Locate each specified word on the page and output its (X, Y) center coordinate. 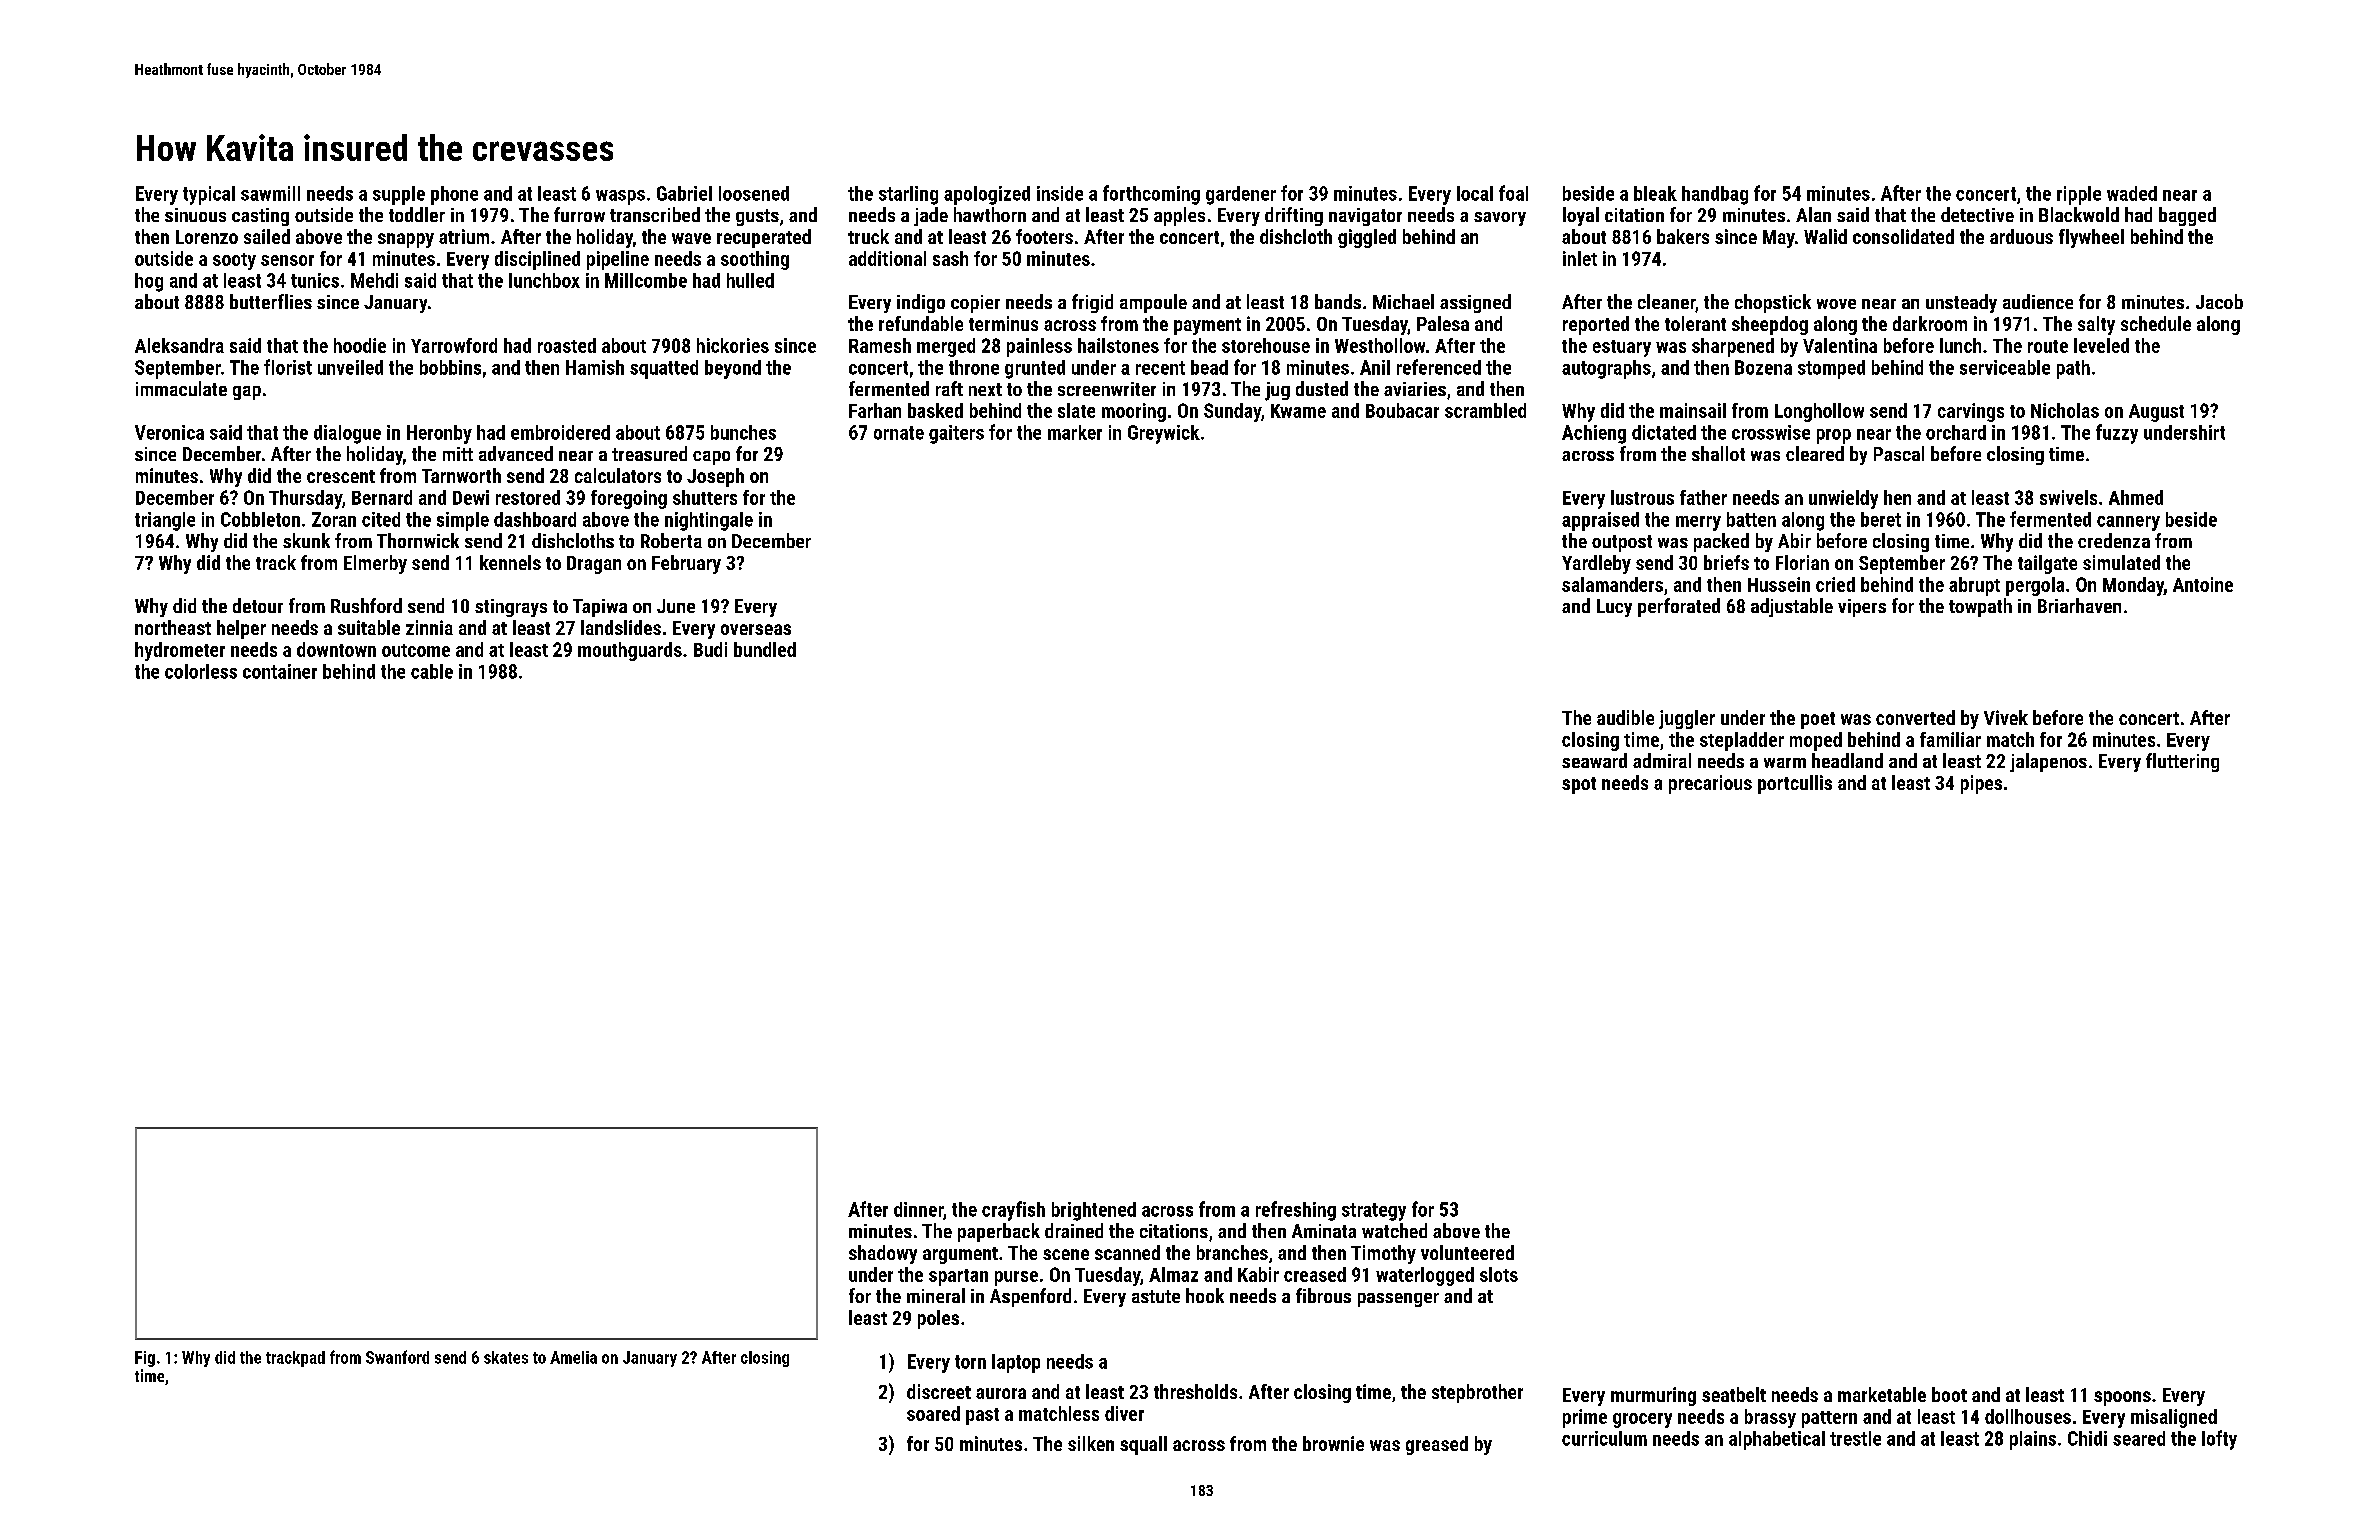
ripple (2079, 195)
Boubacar (1402, 410)
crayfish (1013, 1211)
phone (454, 195)
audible (1625, 717)
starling (908, 195)
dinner (918, 1209)
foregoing (629, 499)
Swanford (397, 1357)
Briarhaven (2079, 605)
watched (1394, 1230)
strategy (1374, 1212)
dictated (1664, 432)
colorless (201, 671)
